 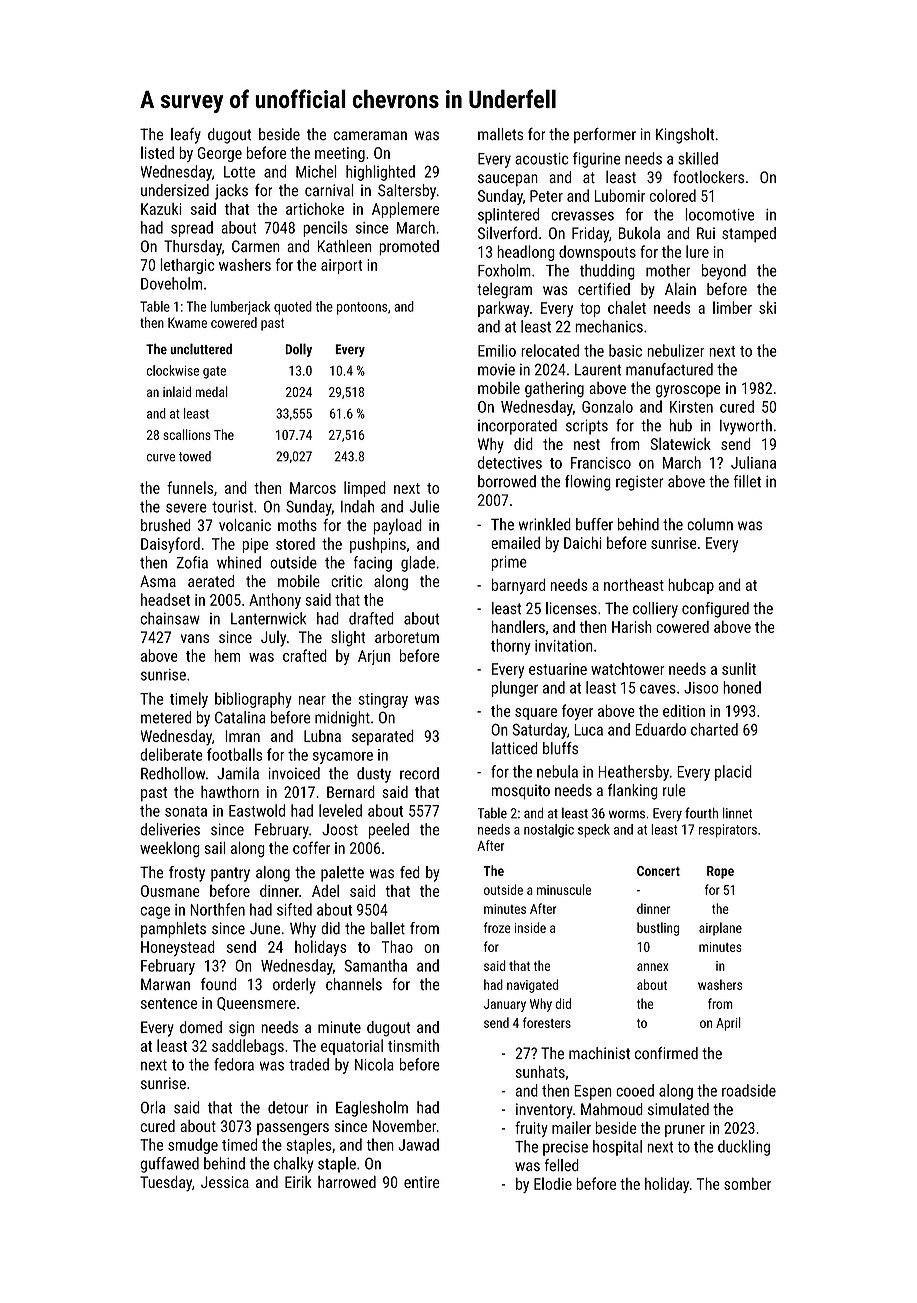 I want to click on movie, so click(x=496, y=370).
